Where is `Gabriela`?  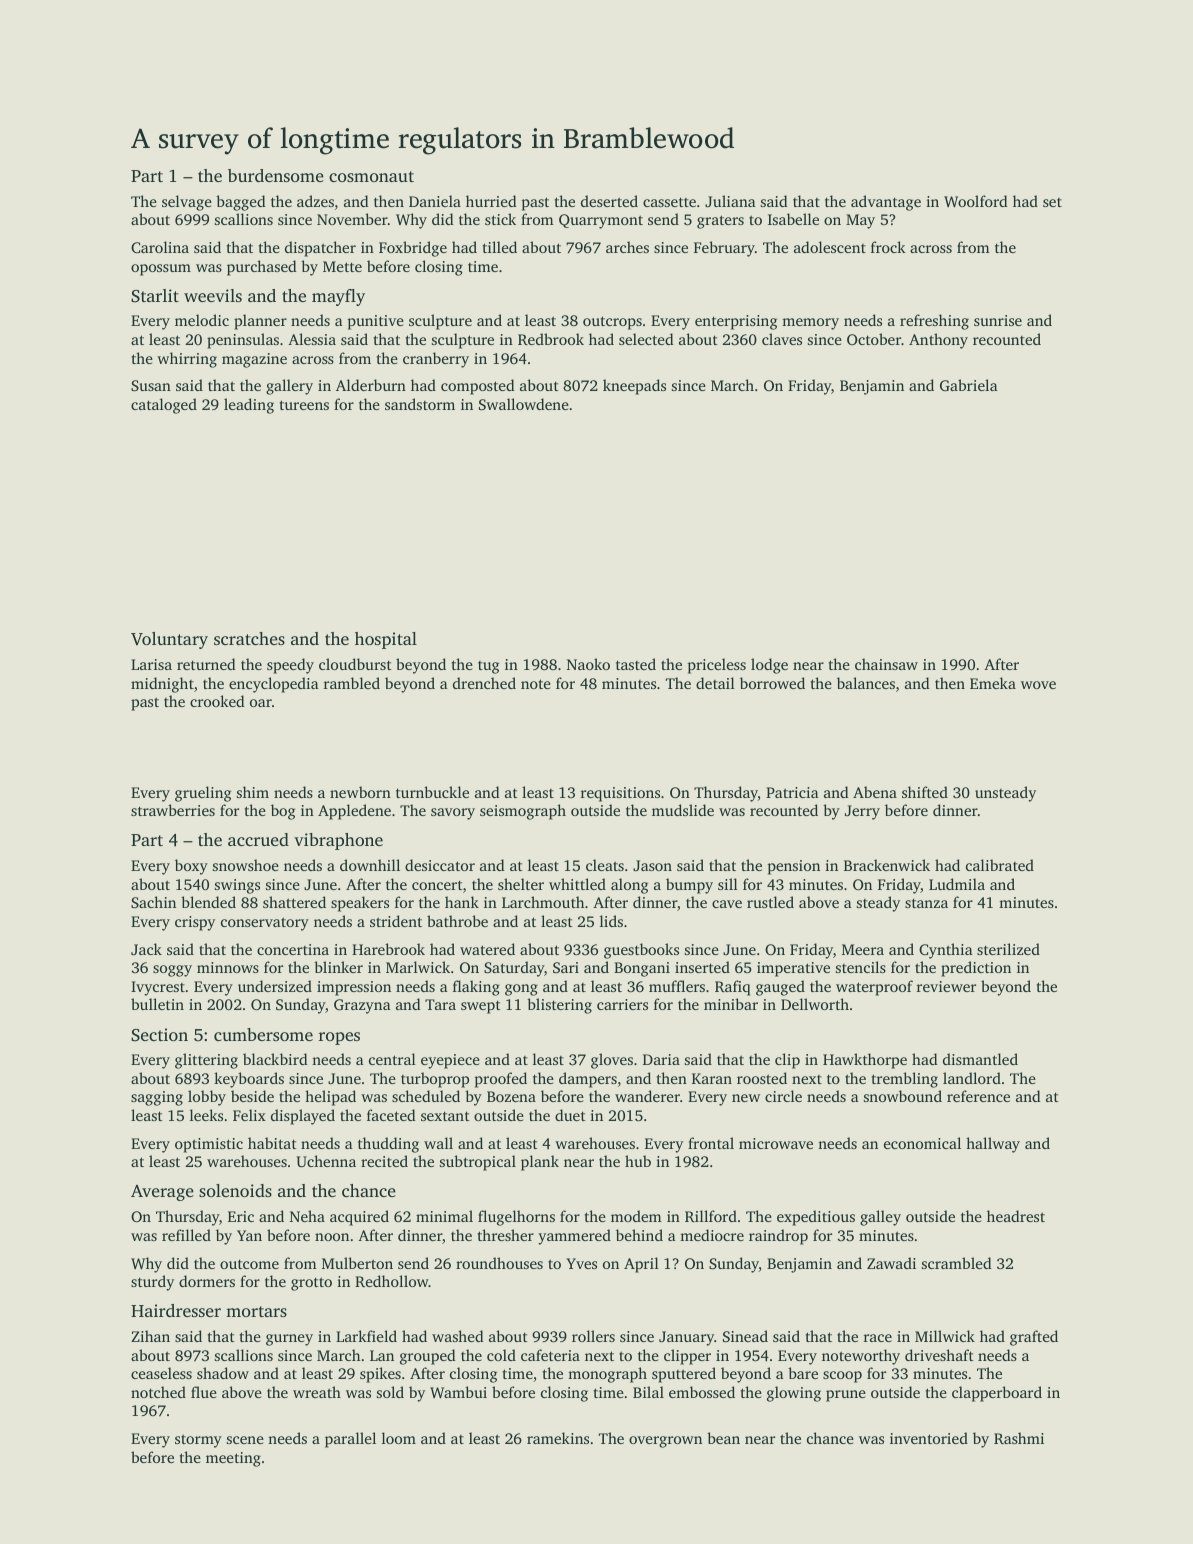
Gabriela is located at coordinates (969, 385).
